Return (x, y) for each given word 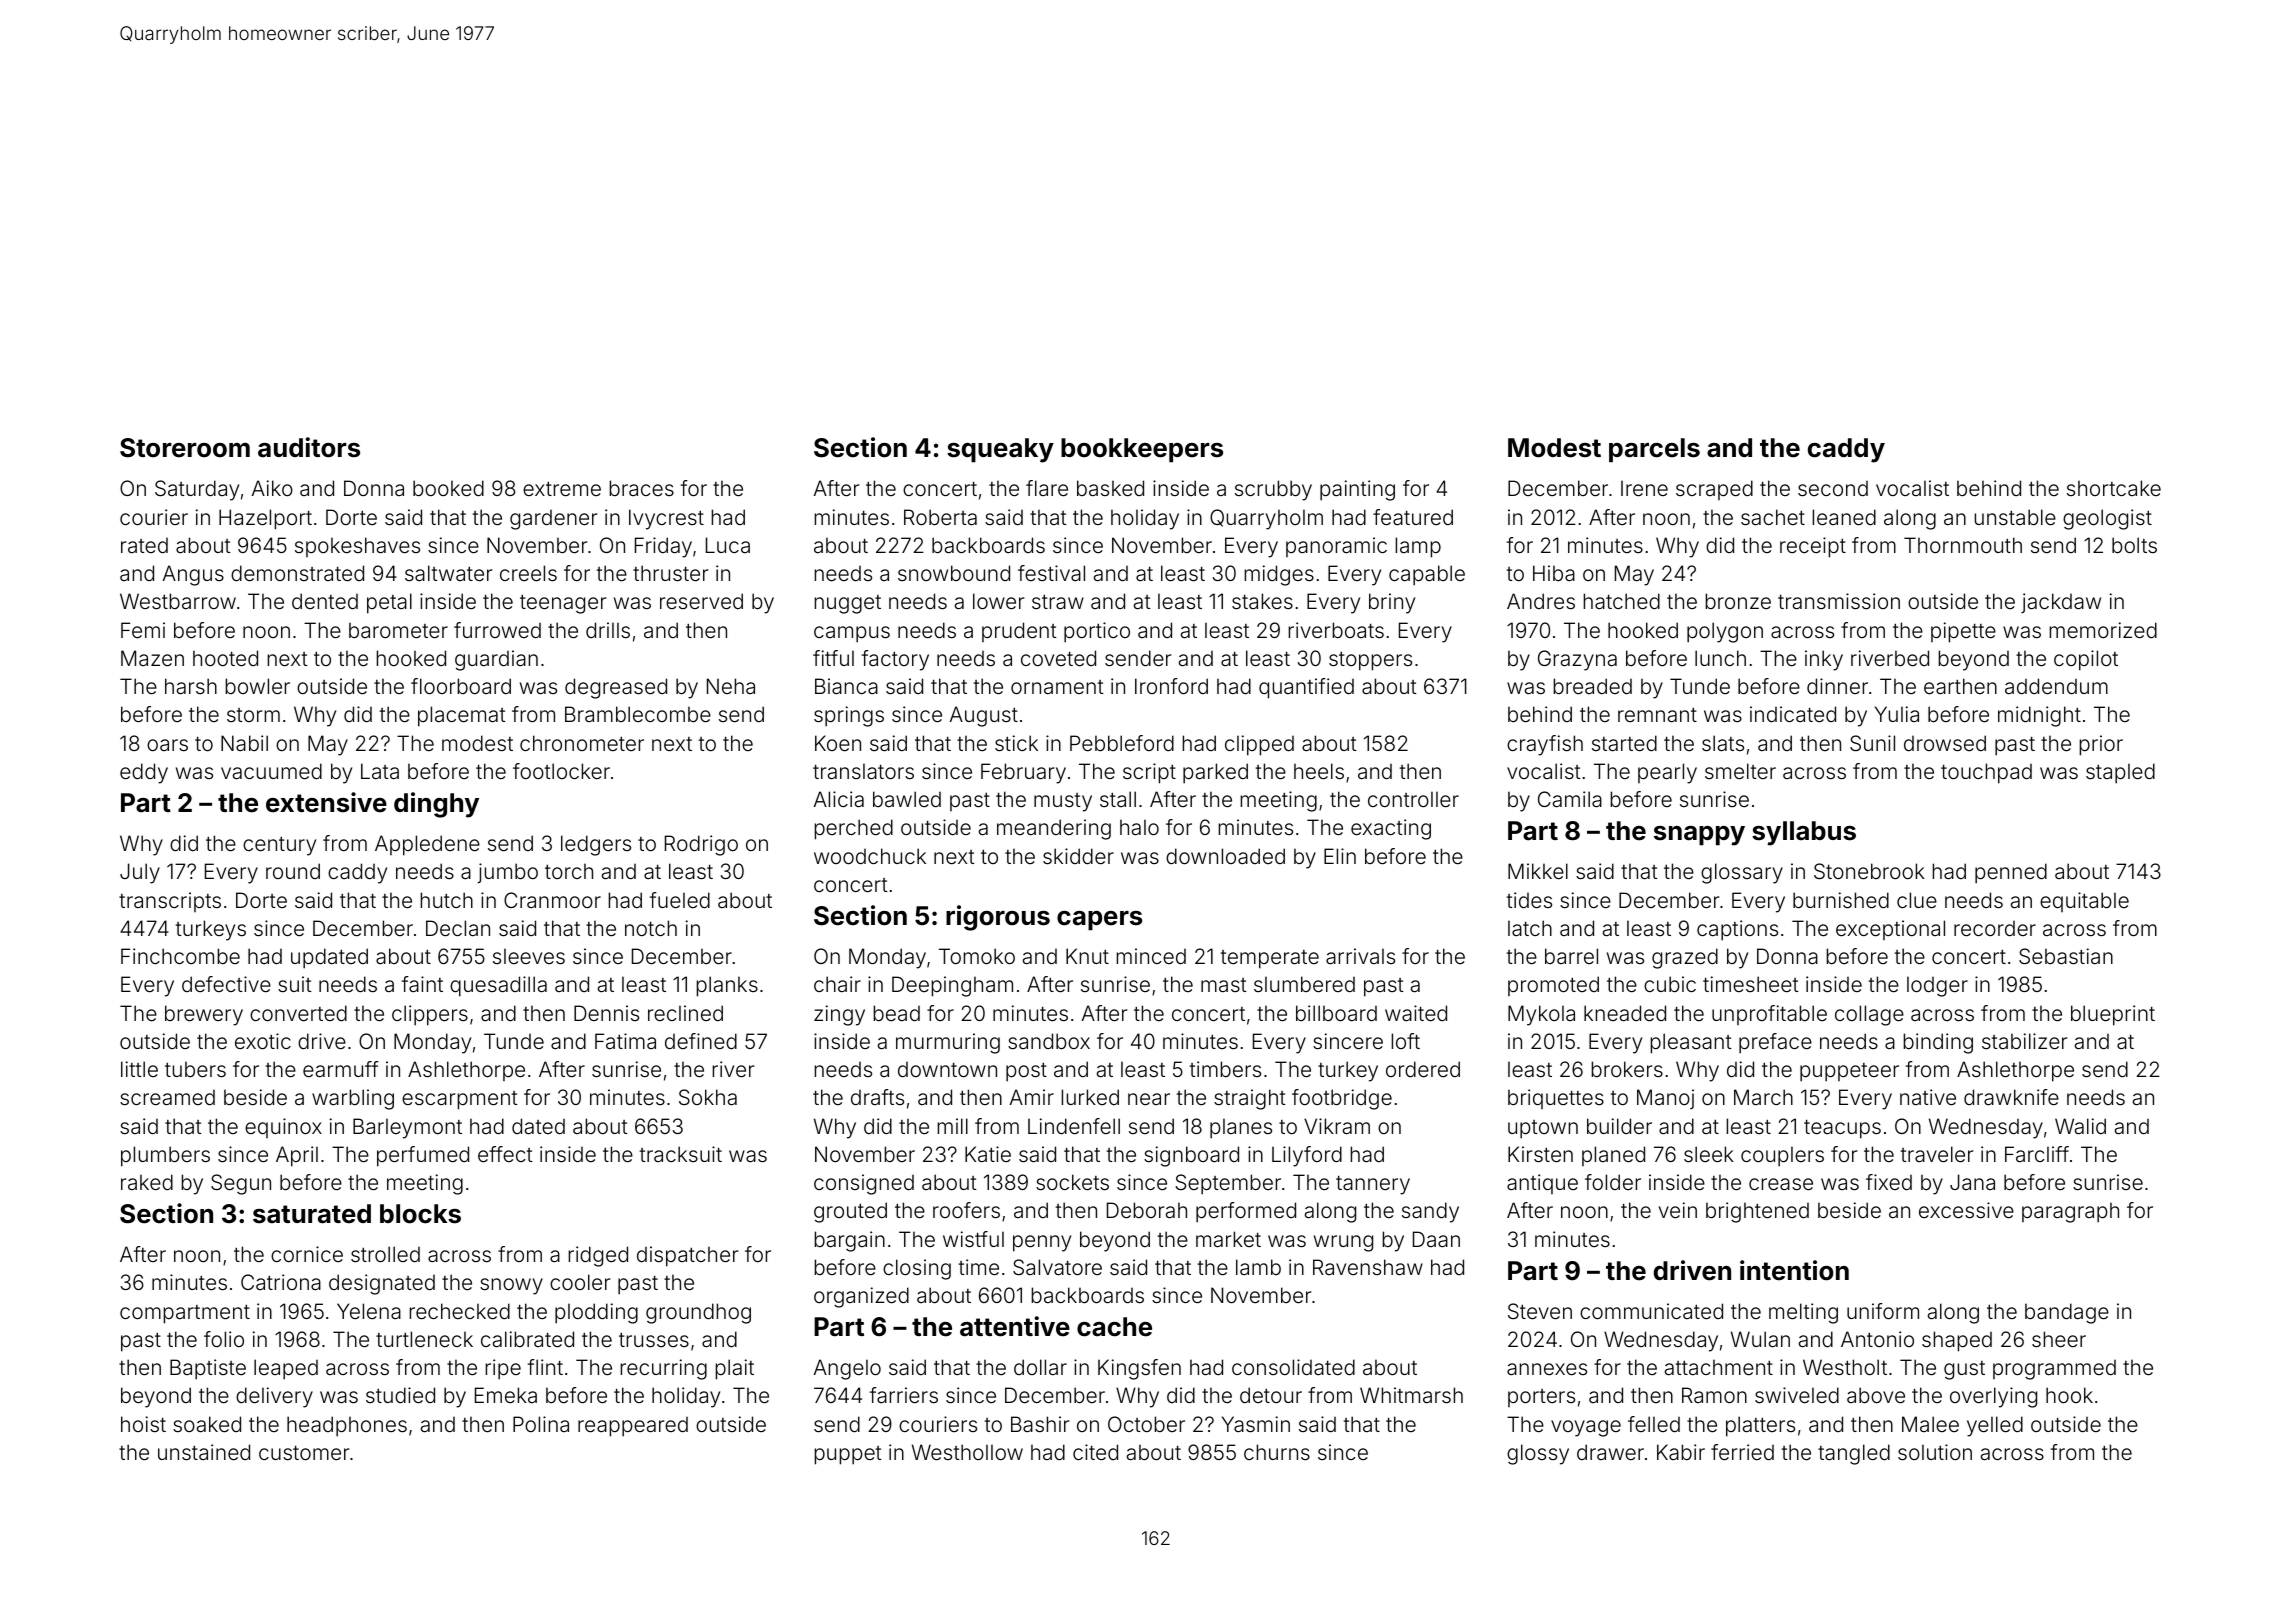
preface (1775, 1043)
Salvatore (1057, 1267)
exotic (263, 1041)
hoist (143, 1424)
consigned (864, 1184)
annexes (1547, 1369)
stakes (1262, 601)
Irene (1644, 488)
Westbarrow (178, 601)
